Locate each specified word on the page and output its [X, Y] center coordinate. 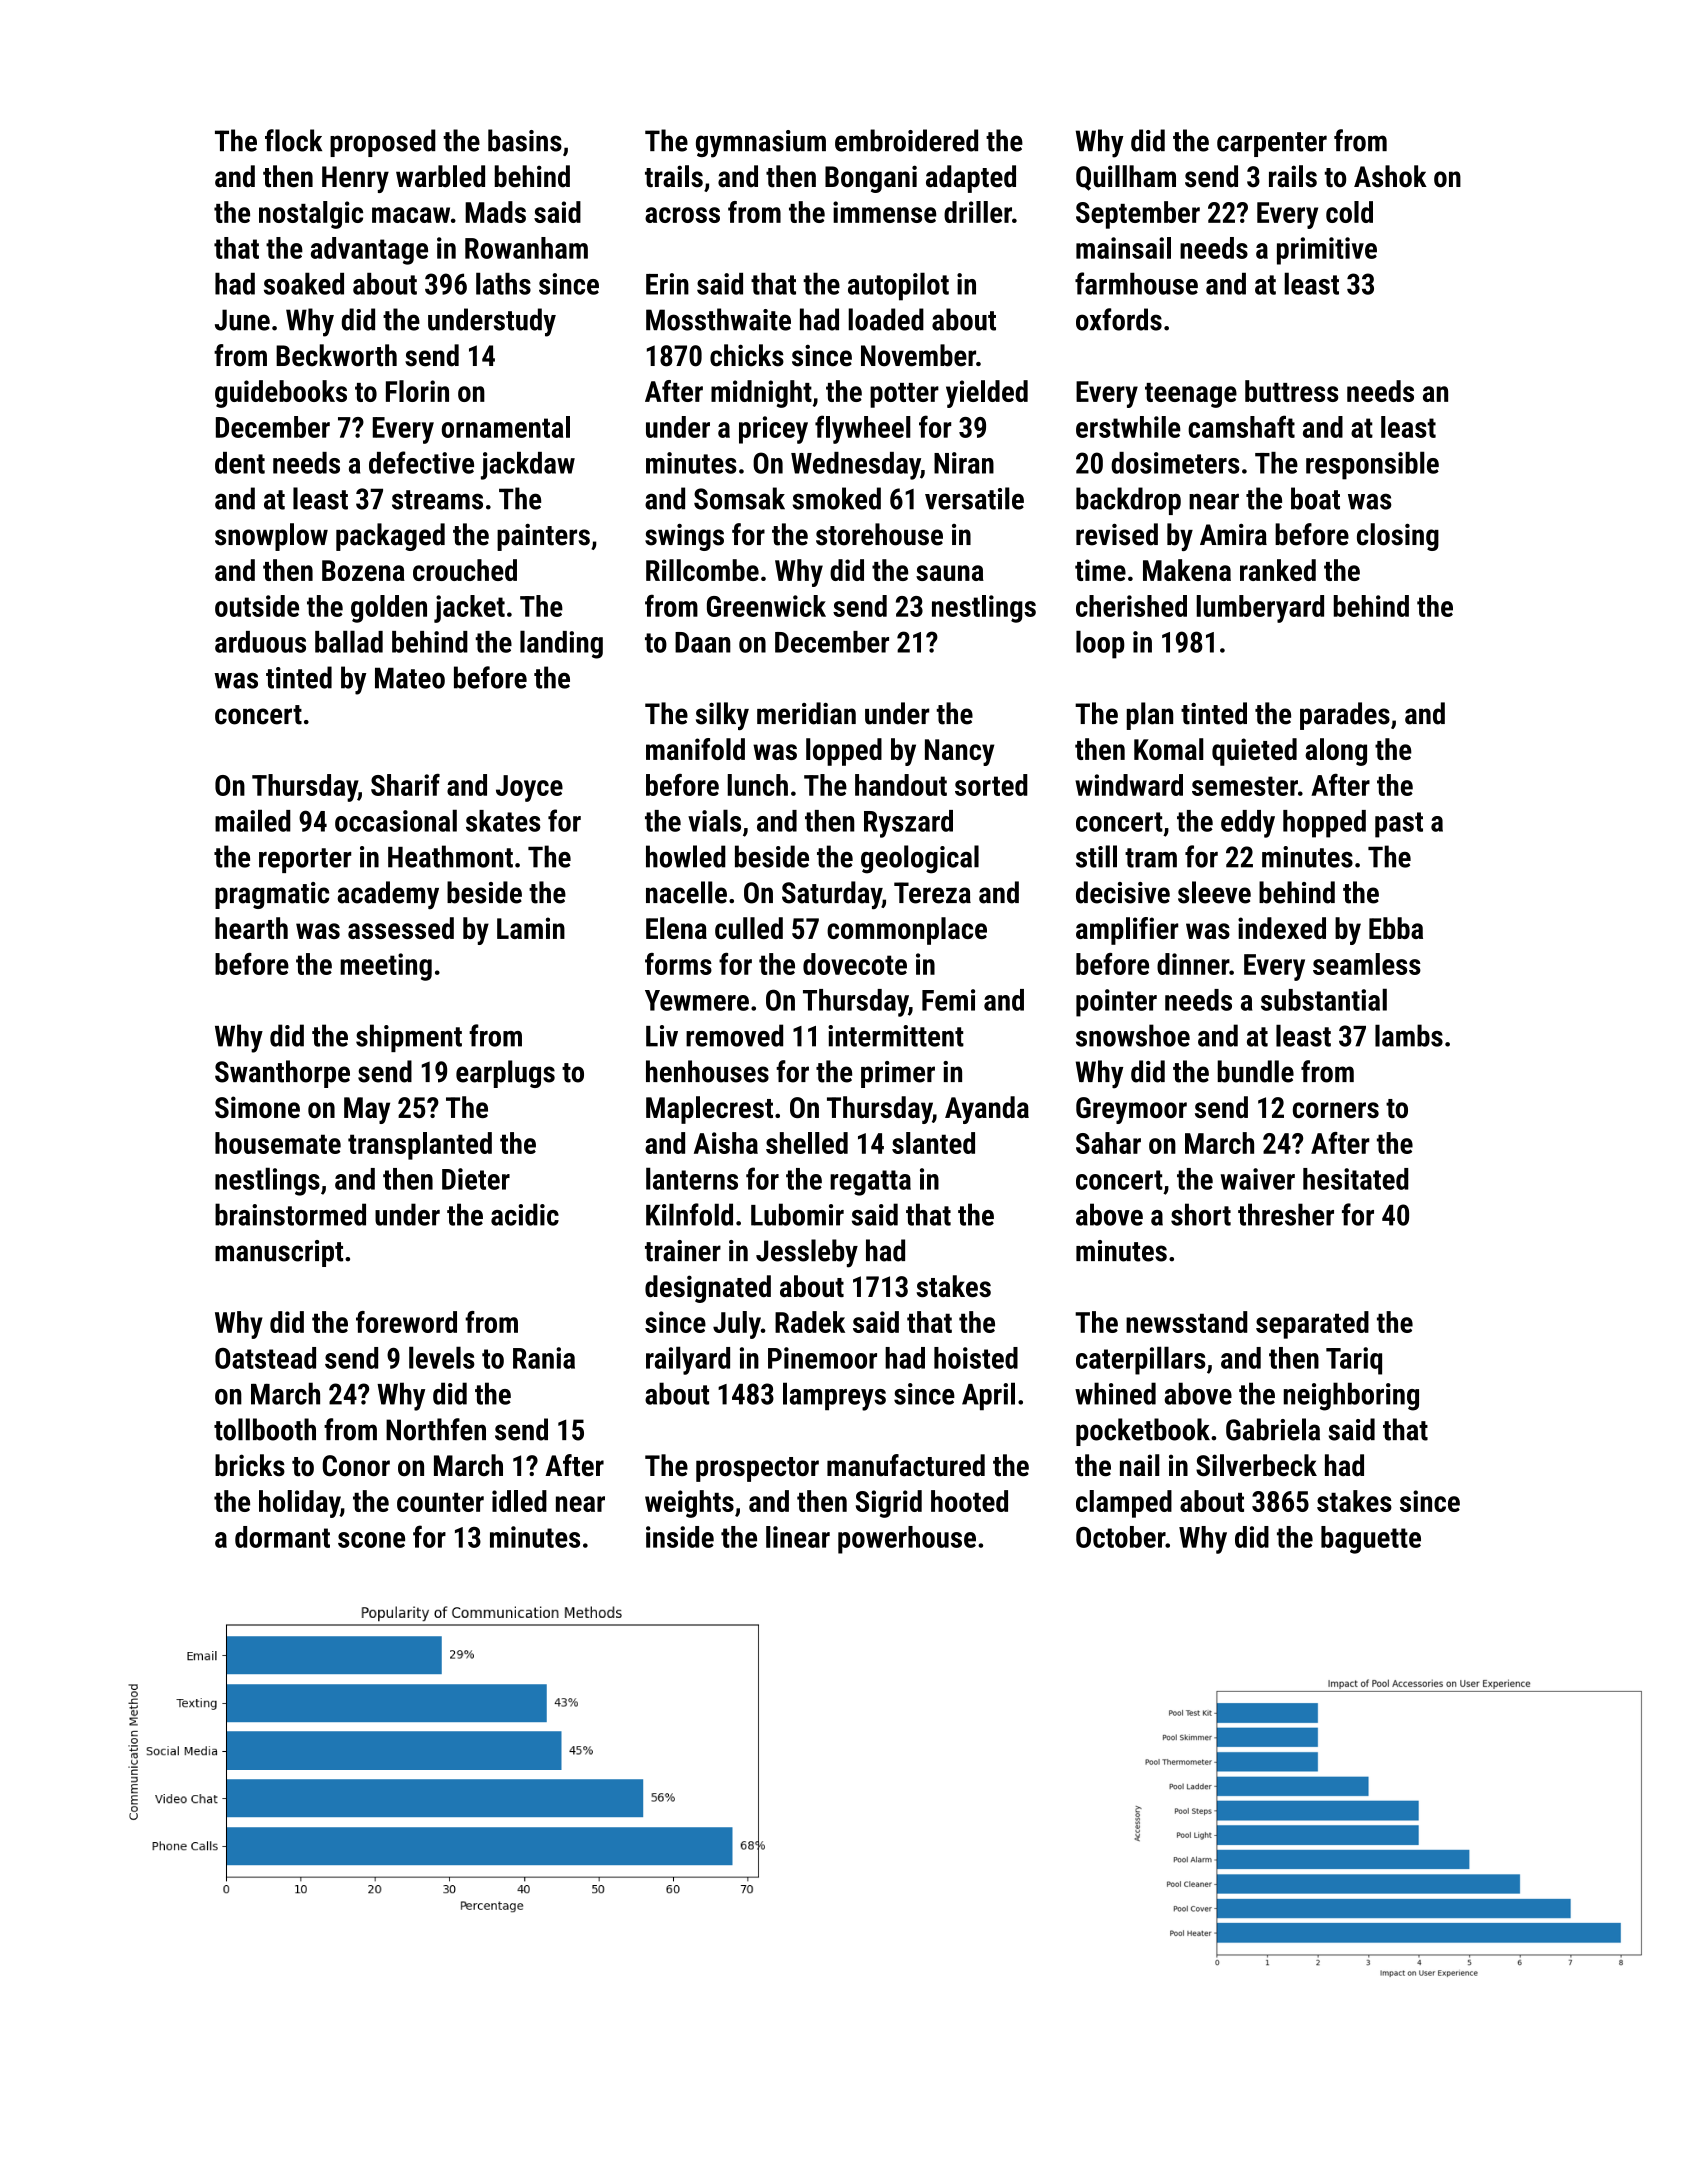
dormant [282, 1537]
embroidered [906, 140]
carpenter [1272, 144]
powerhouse [907, 1540]
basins [525, 140]
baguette [1371, 1540]
